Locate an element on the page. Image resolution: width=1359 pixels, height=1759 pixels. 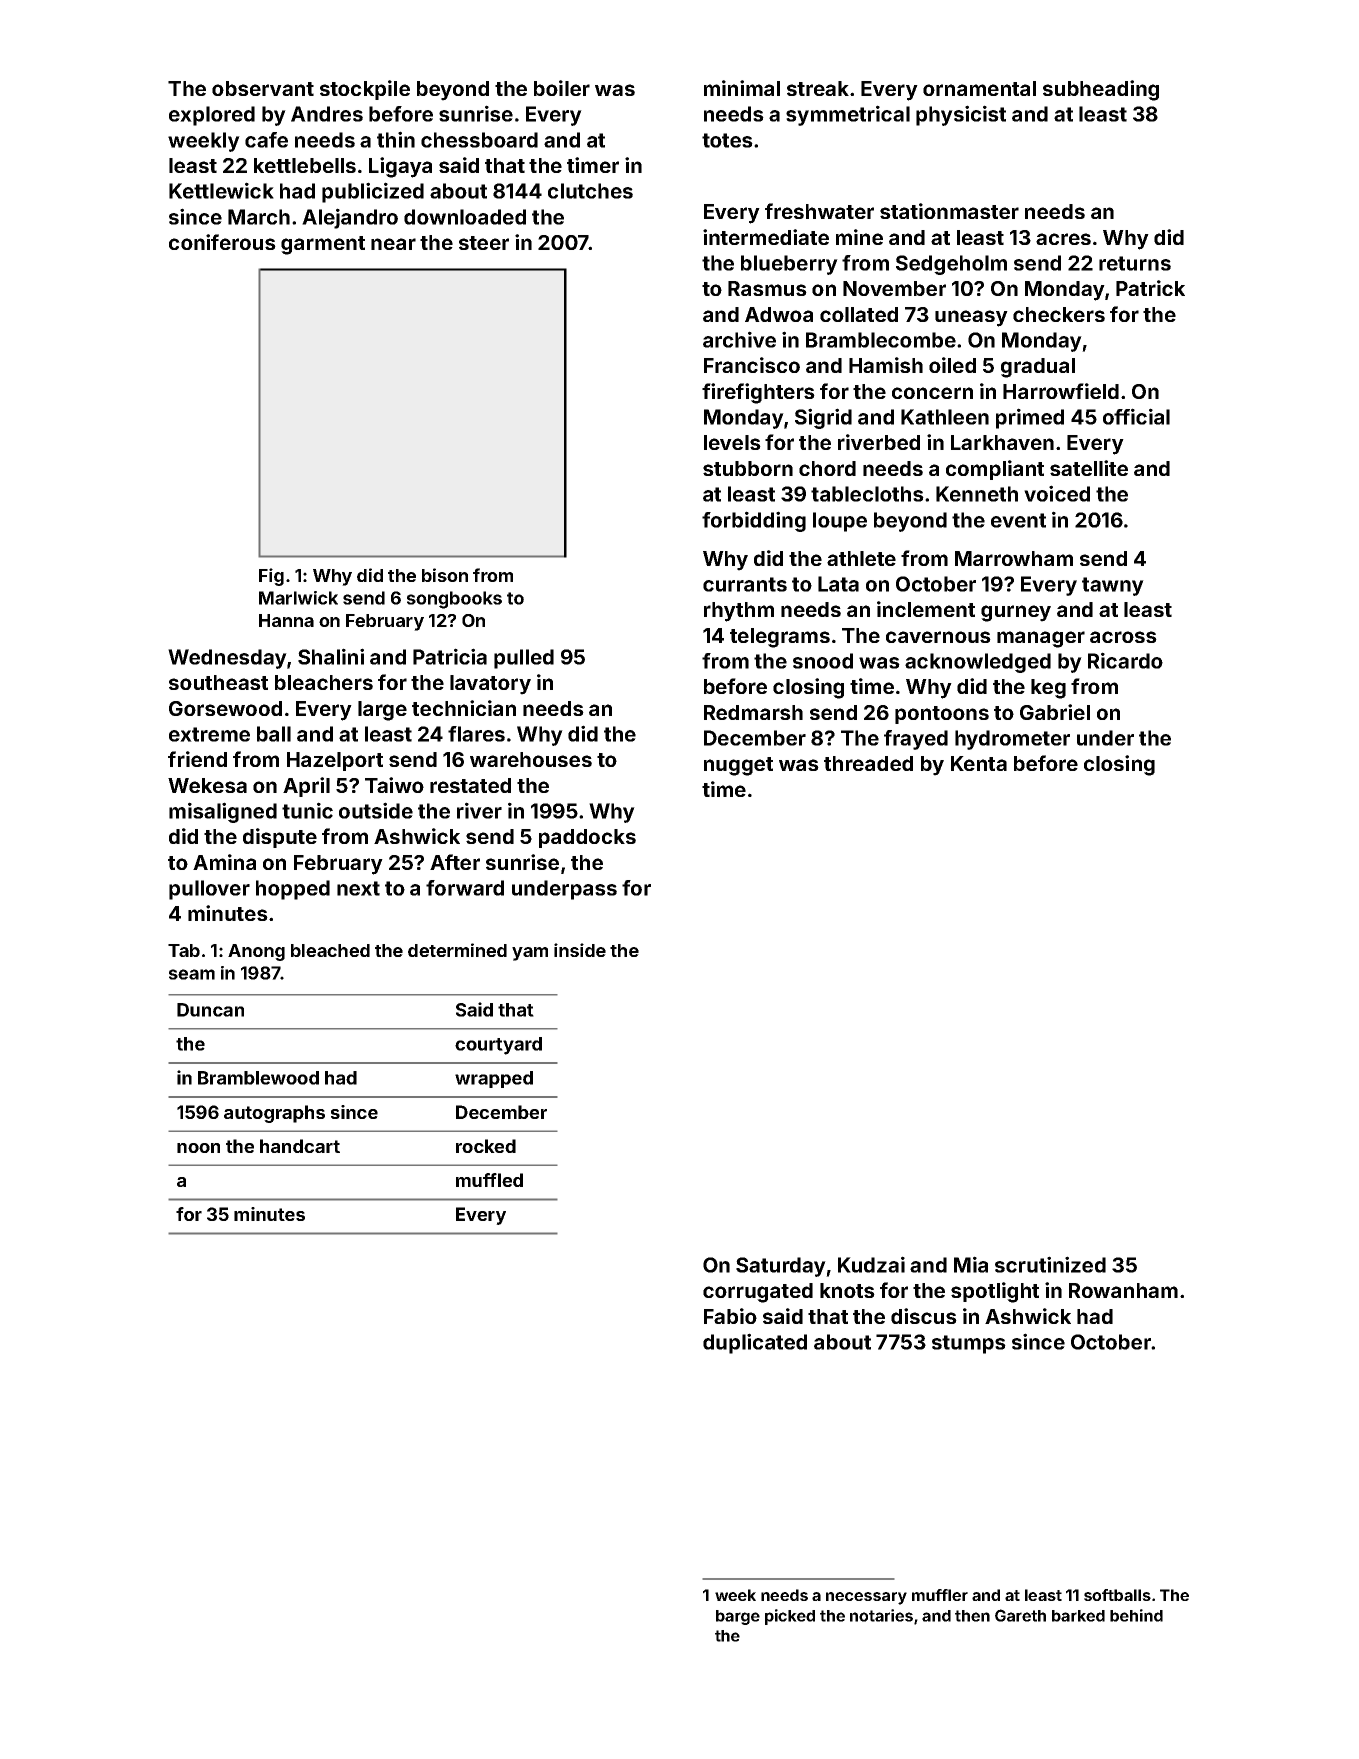
barge is located at coordinates (738, 1617).
